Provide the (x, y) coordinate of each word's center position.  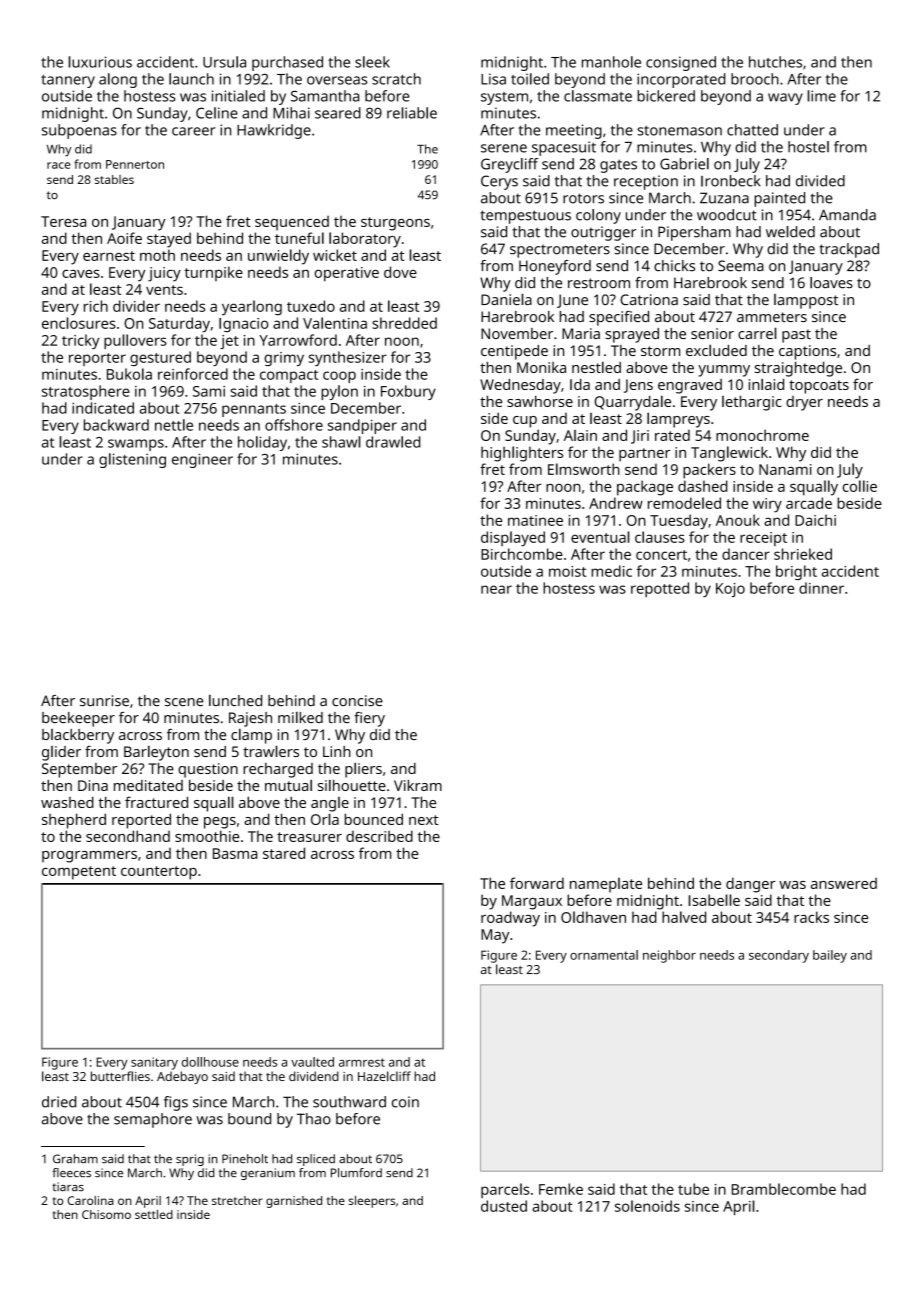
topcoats (819, 387)
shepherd (74, 821)
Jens (638, 386)
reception (646, 182)
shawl (341, 442)
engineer (202, 460)
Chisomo (106, 1214)
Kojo (730, 590)
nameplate (606, 885)
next (423, 820)
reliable (412, 113)
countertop (159, 873)
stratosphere (86, 392)
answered (844, 883)
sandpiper (362, 426)
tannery (68, 81)
